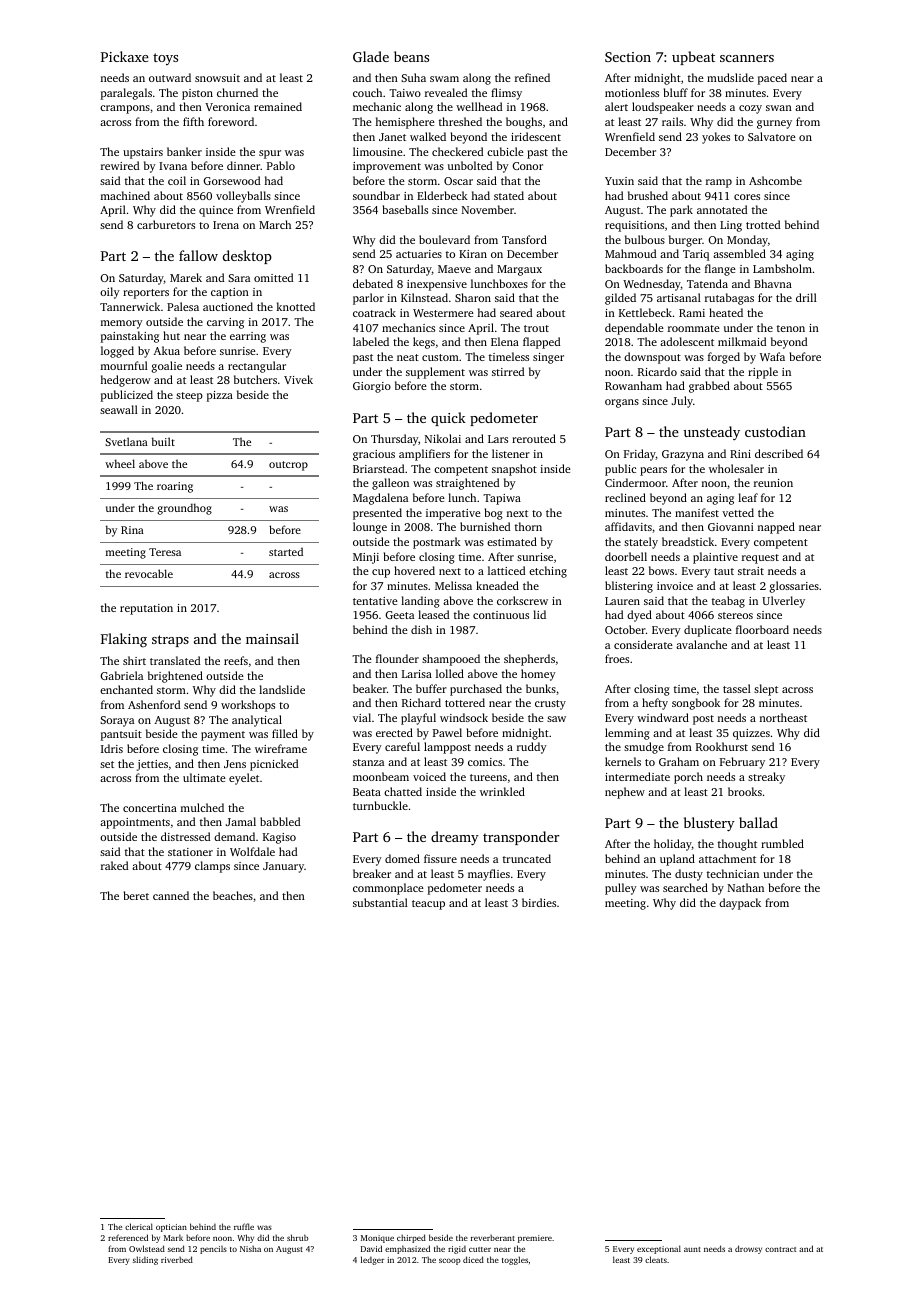 This screenshot has height=1308, width=924. What do you see at coordinates (165, 59) in the screenshot?
I see `toys` at bounding box center [165, 59].
